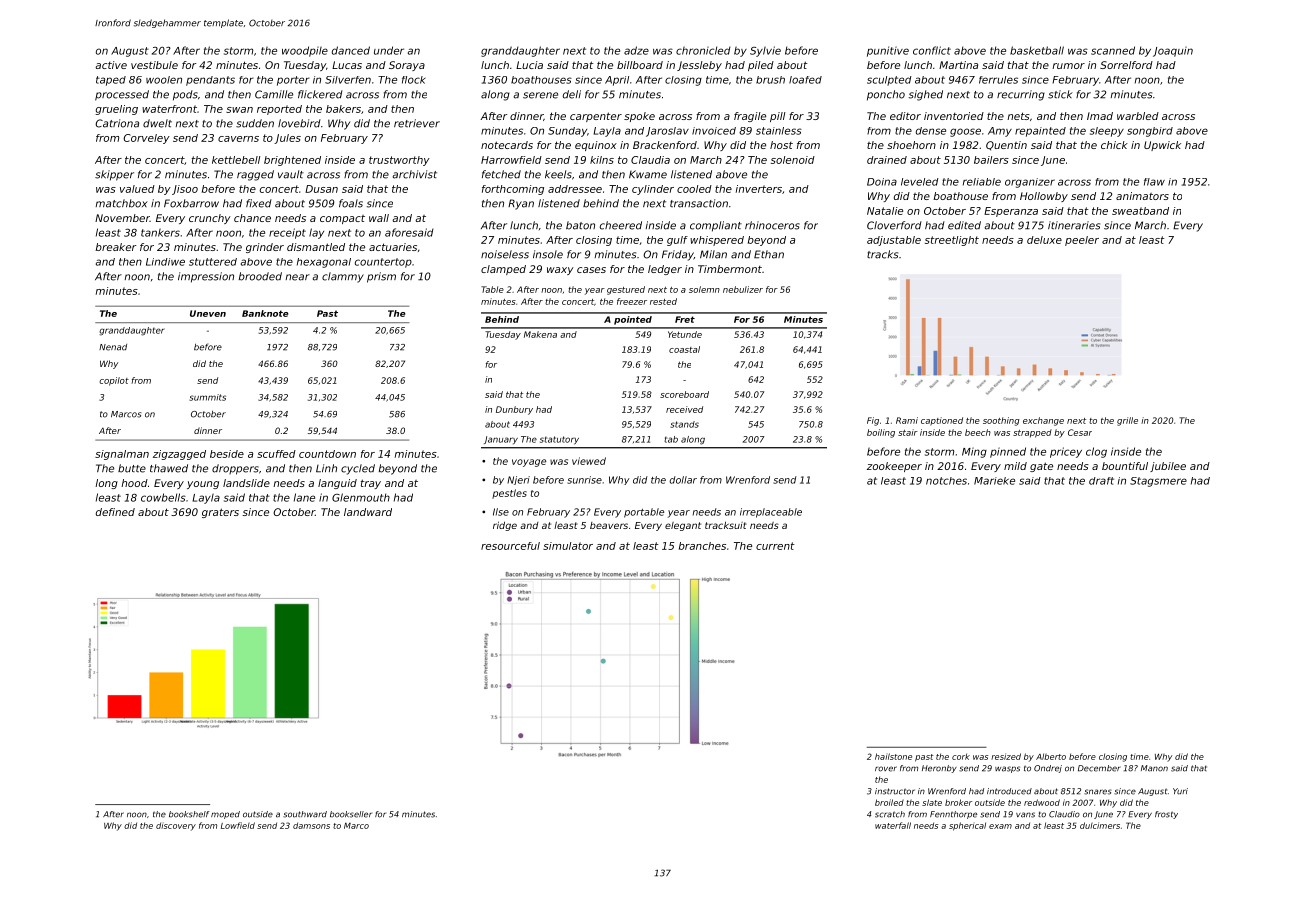 This image has height=924, width=1308. I want to click on sleepy, so click(1107, 132).
